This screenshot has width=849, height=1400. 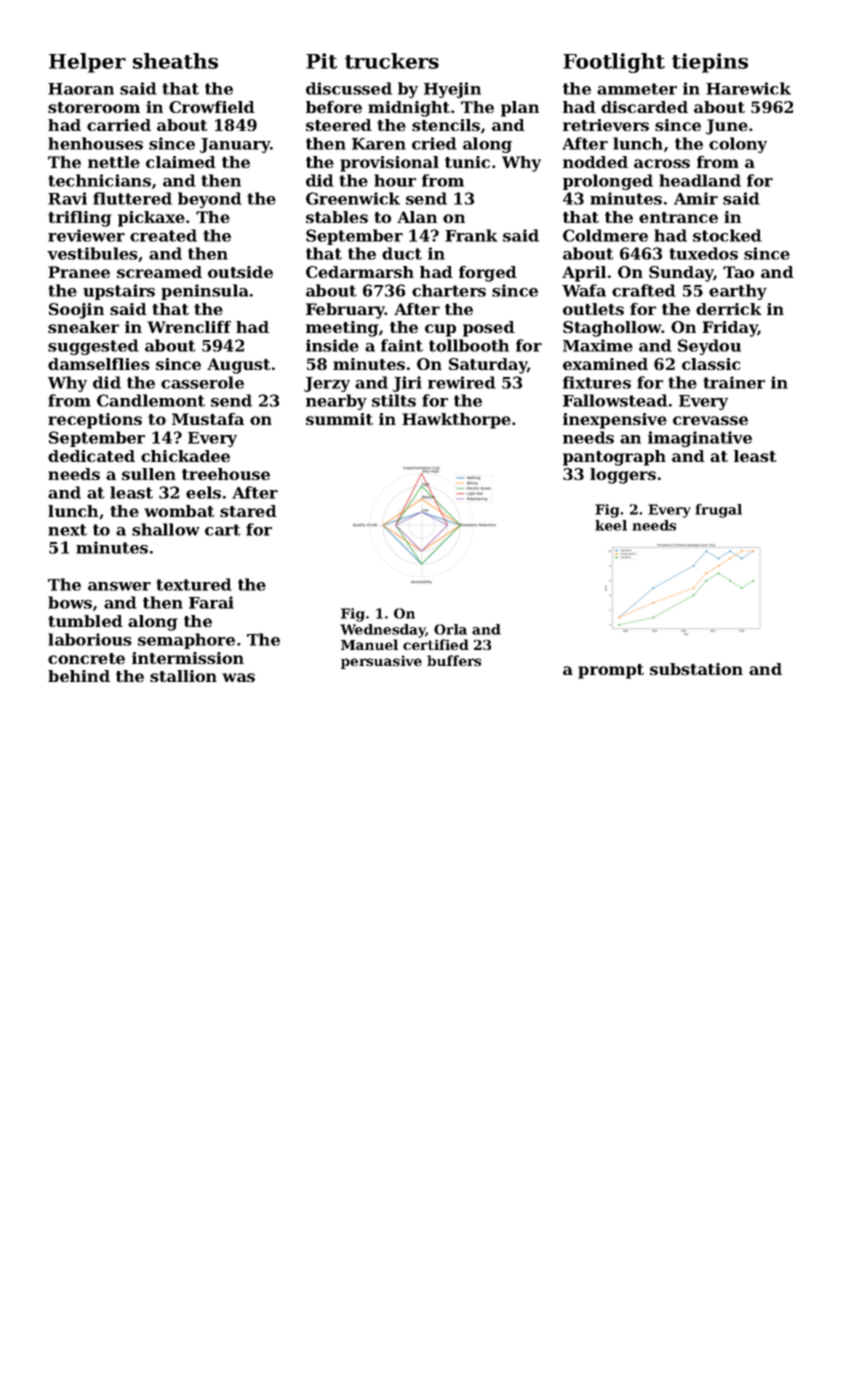 What do you see at coordinates (337, 217) in the screenshot?
I see `stables` at bounding box center [337, 217].
